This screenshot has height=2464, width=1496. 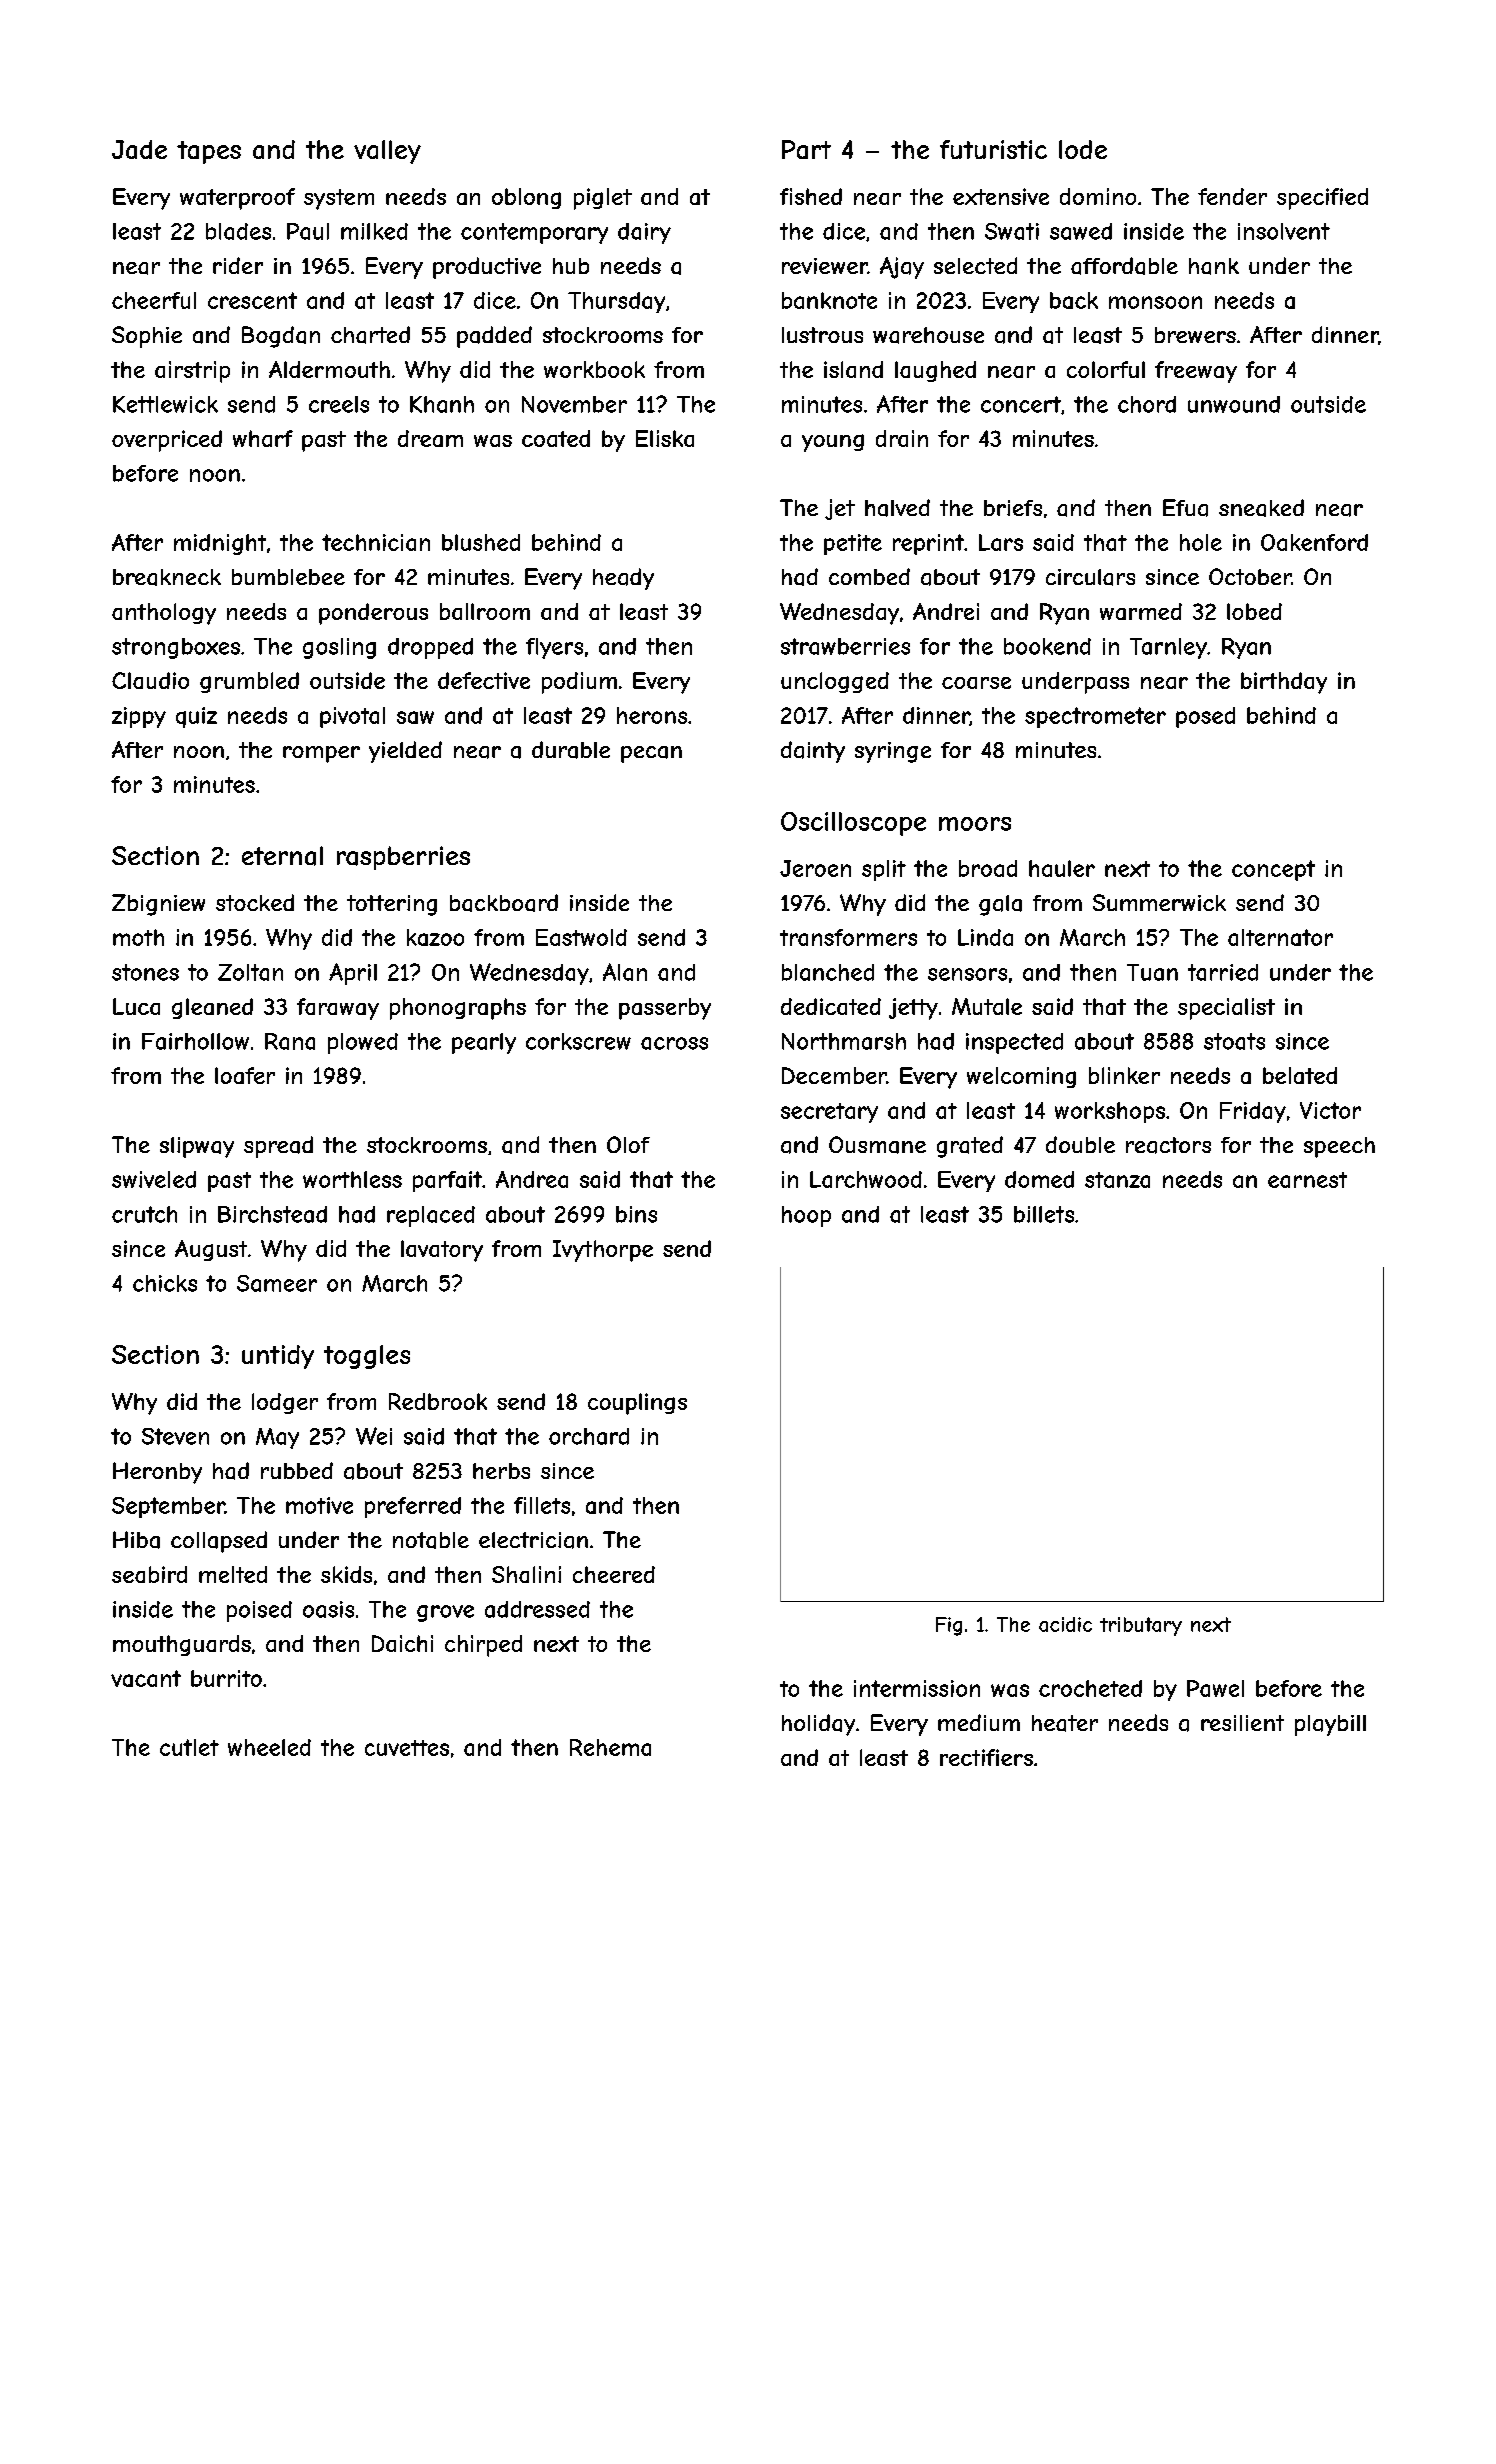 What do you see at coordinates (282, 856) in the screenshot?
I see `eternal` at bounding box center [282, 856].
